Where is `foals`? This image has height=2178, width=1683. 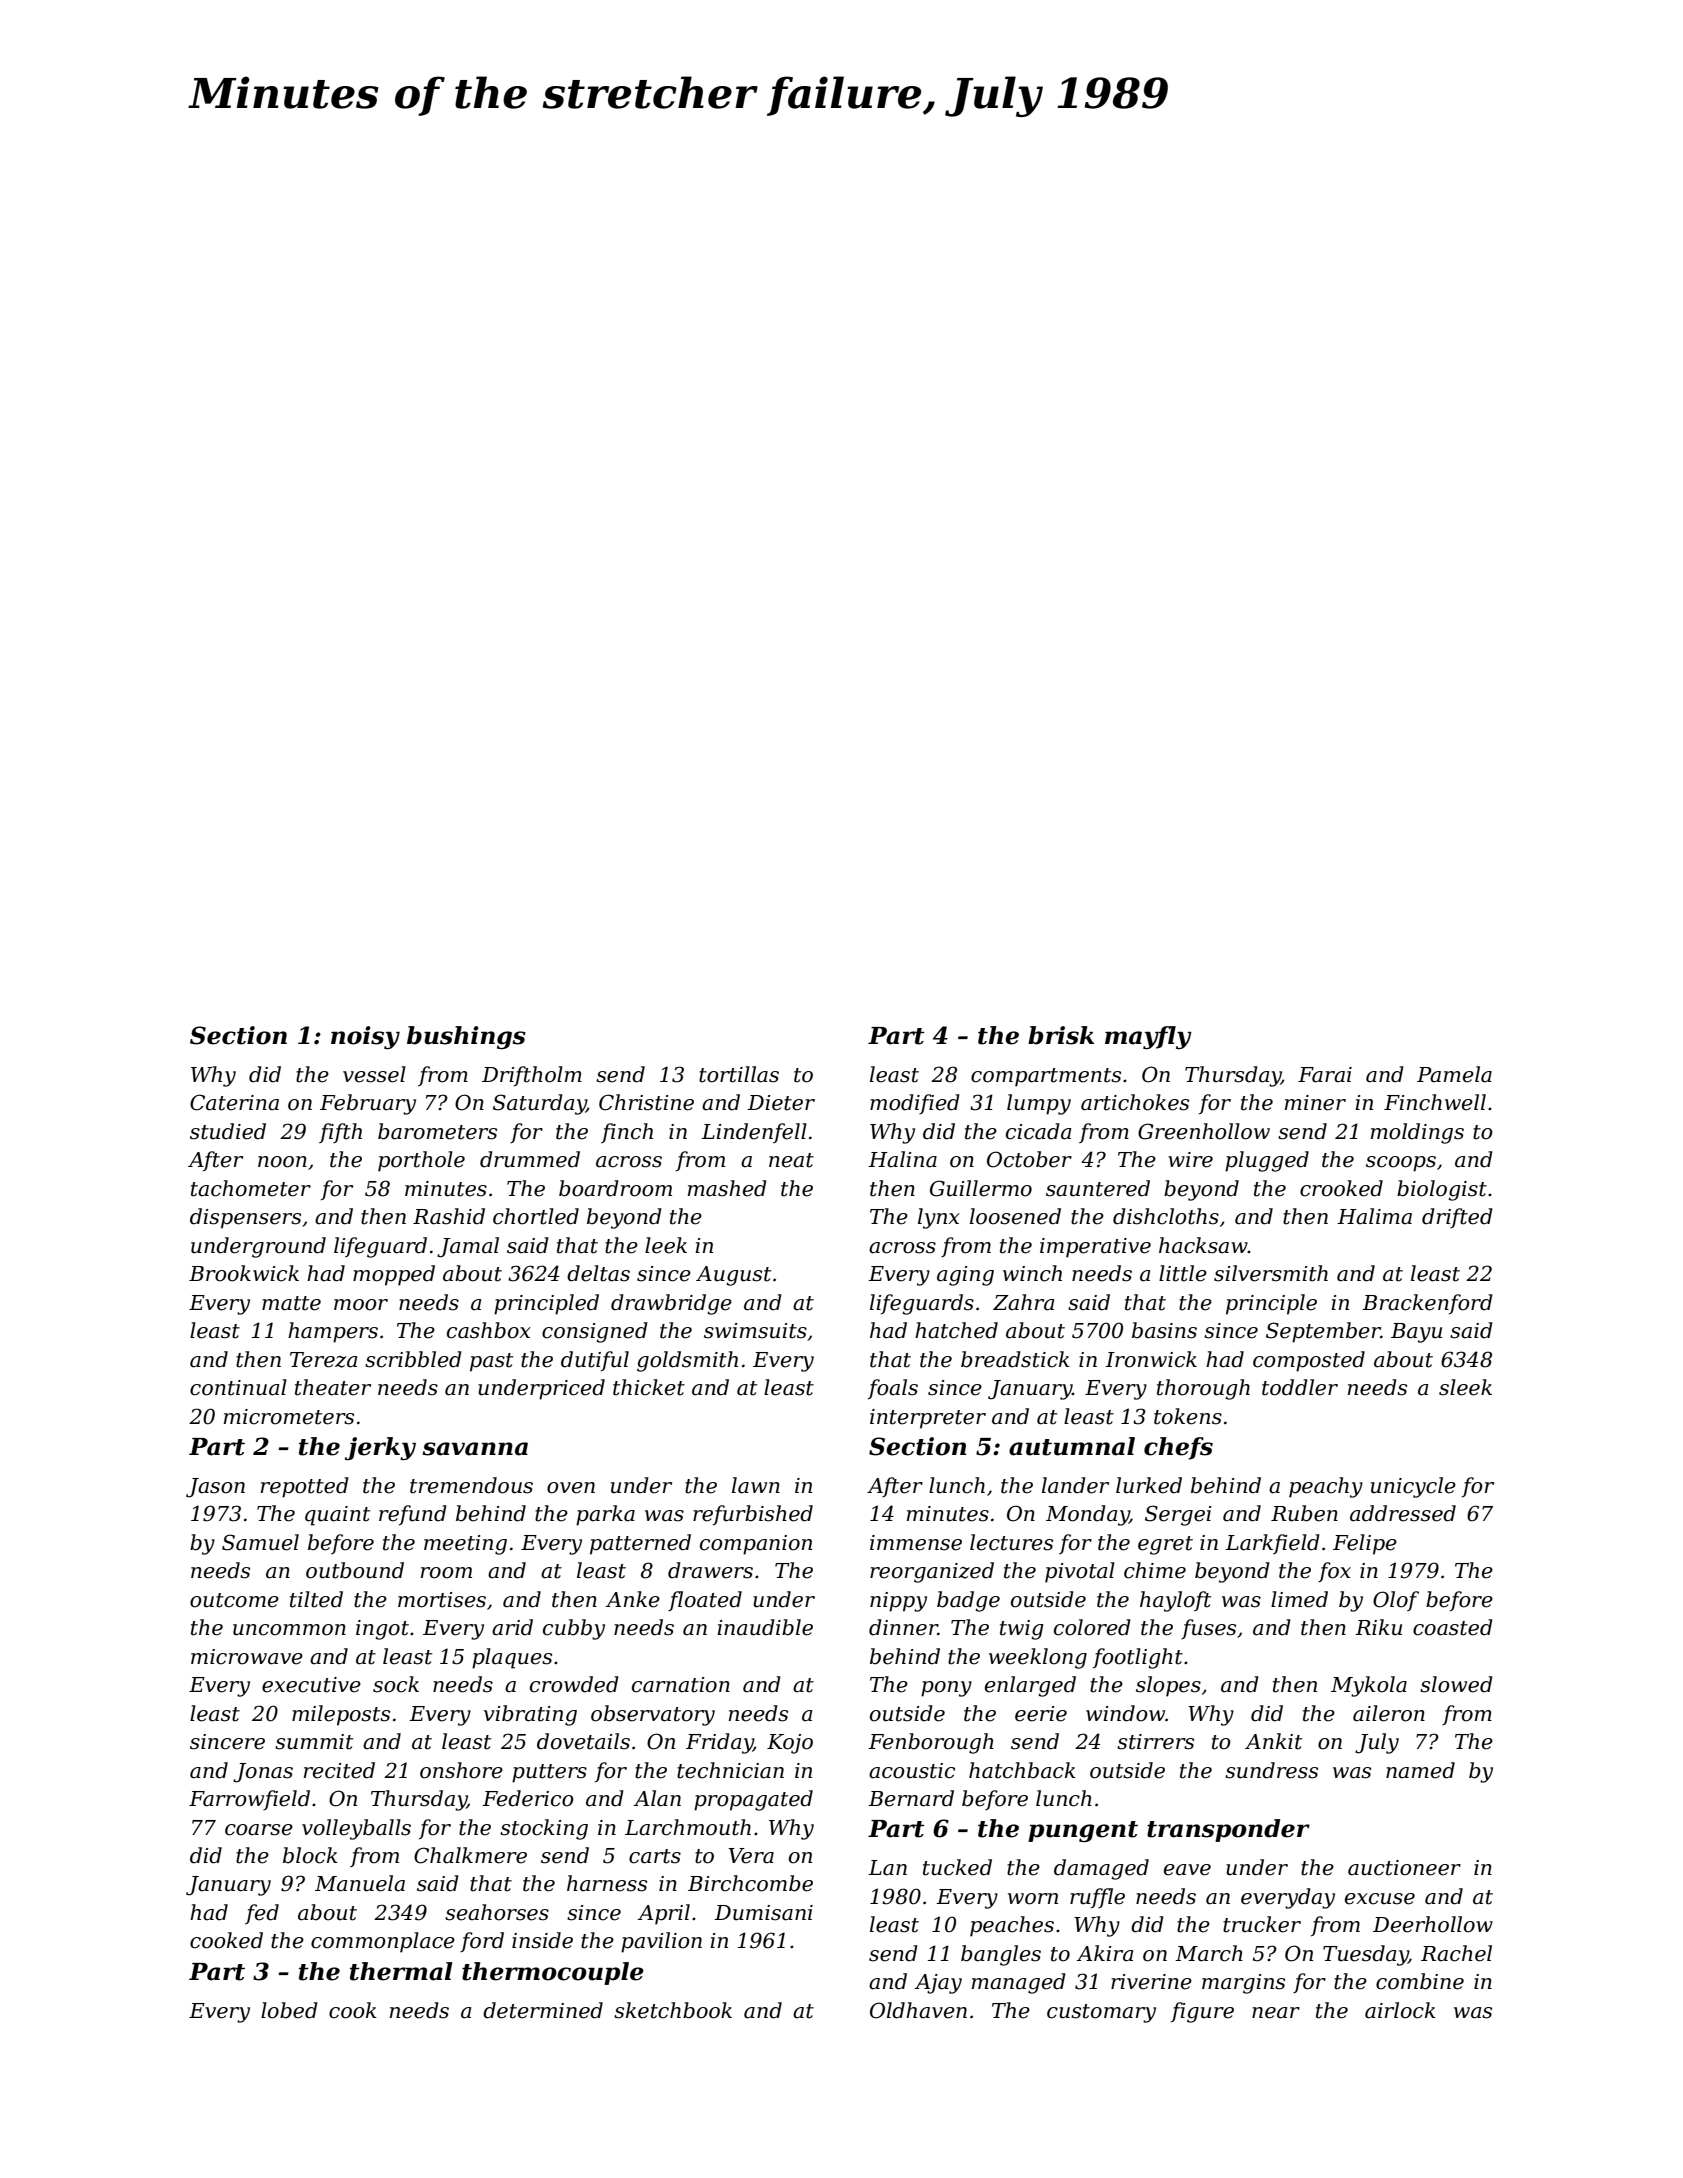 foals is located at coordinates (893, 1389).
